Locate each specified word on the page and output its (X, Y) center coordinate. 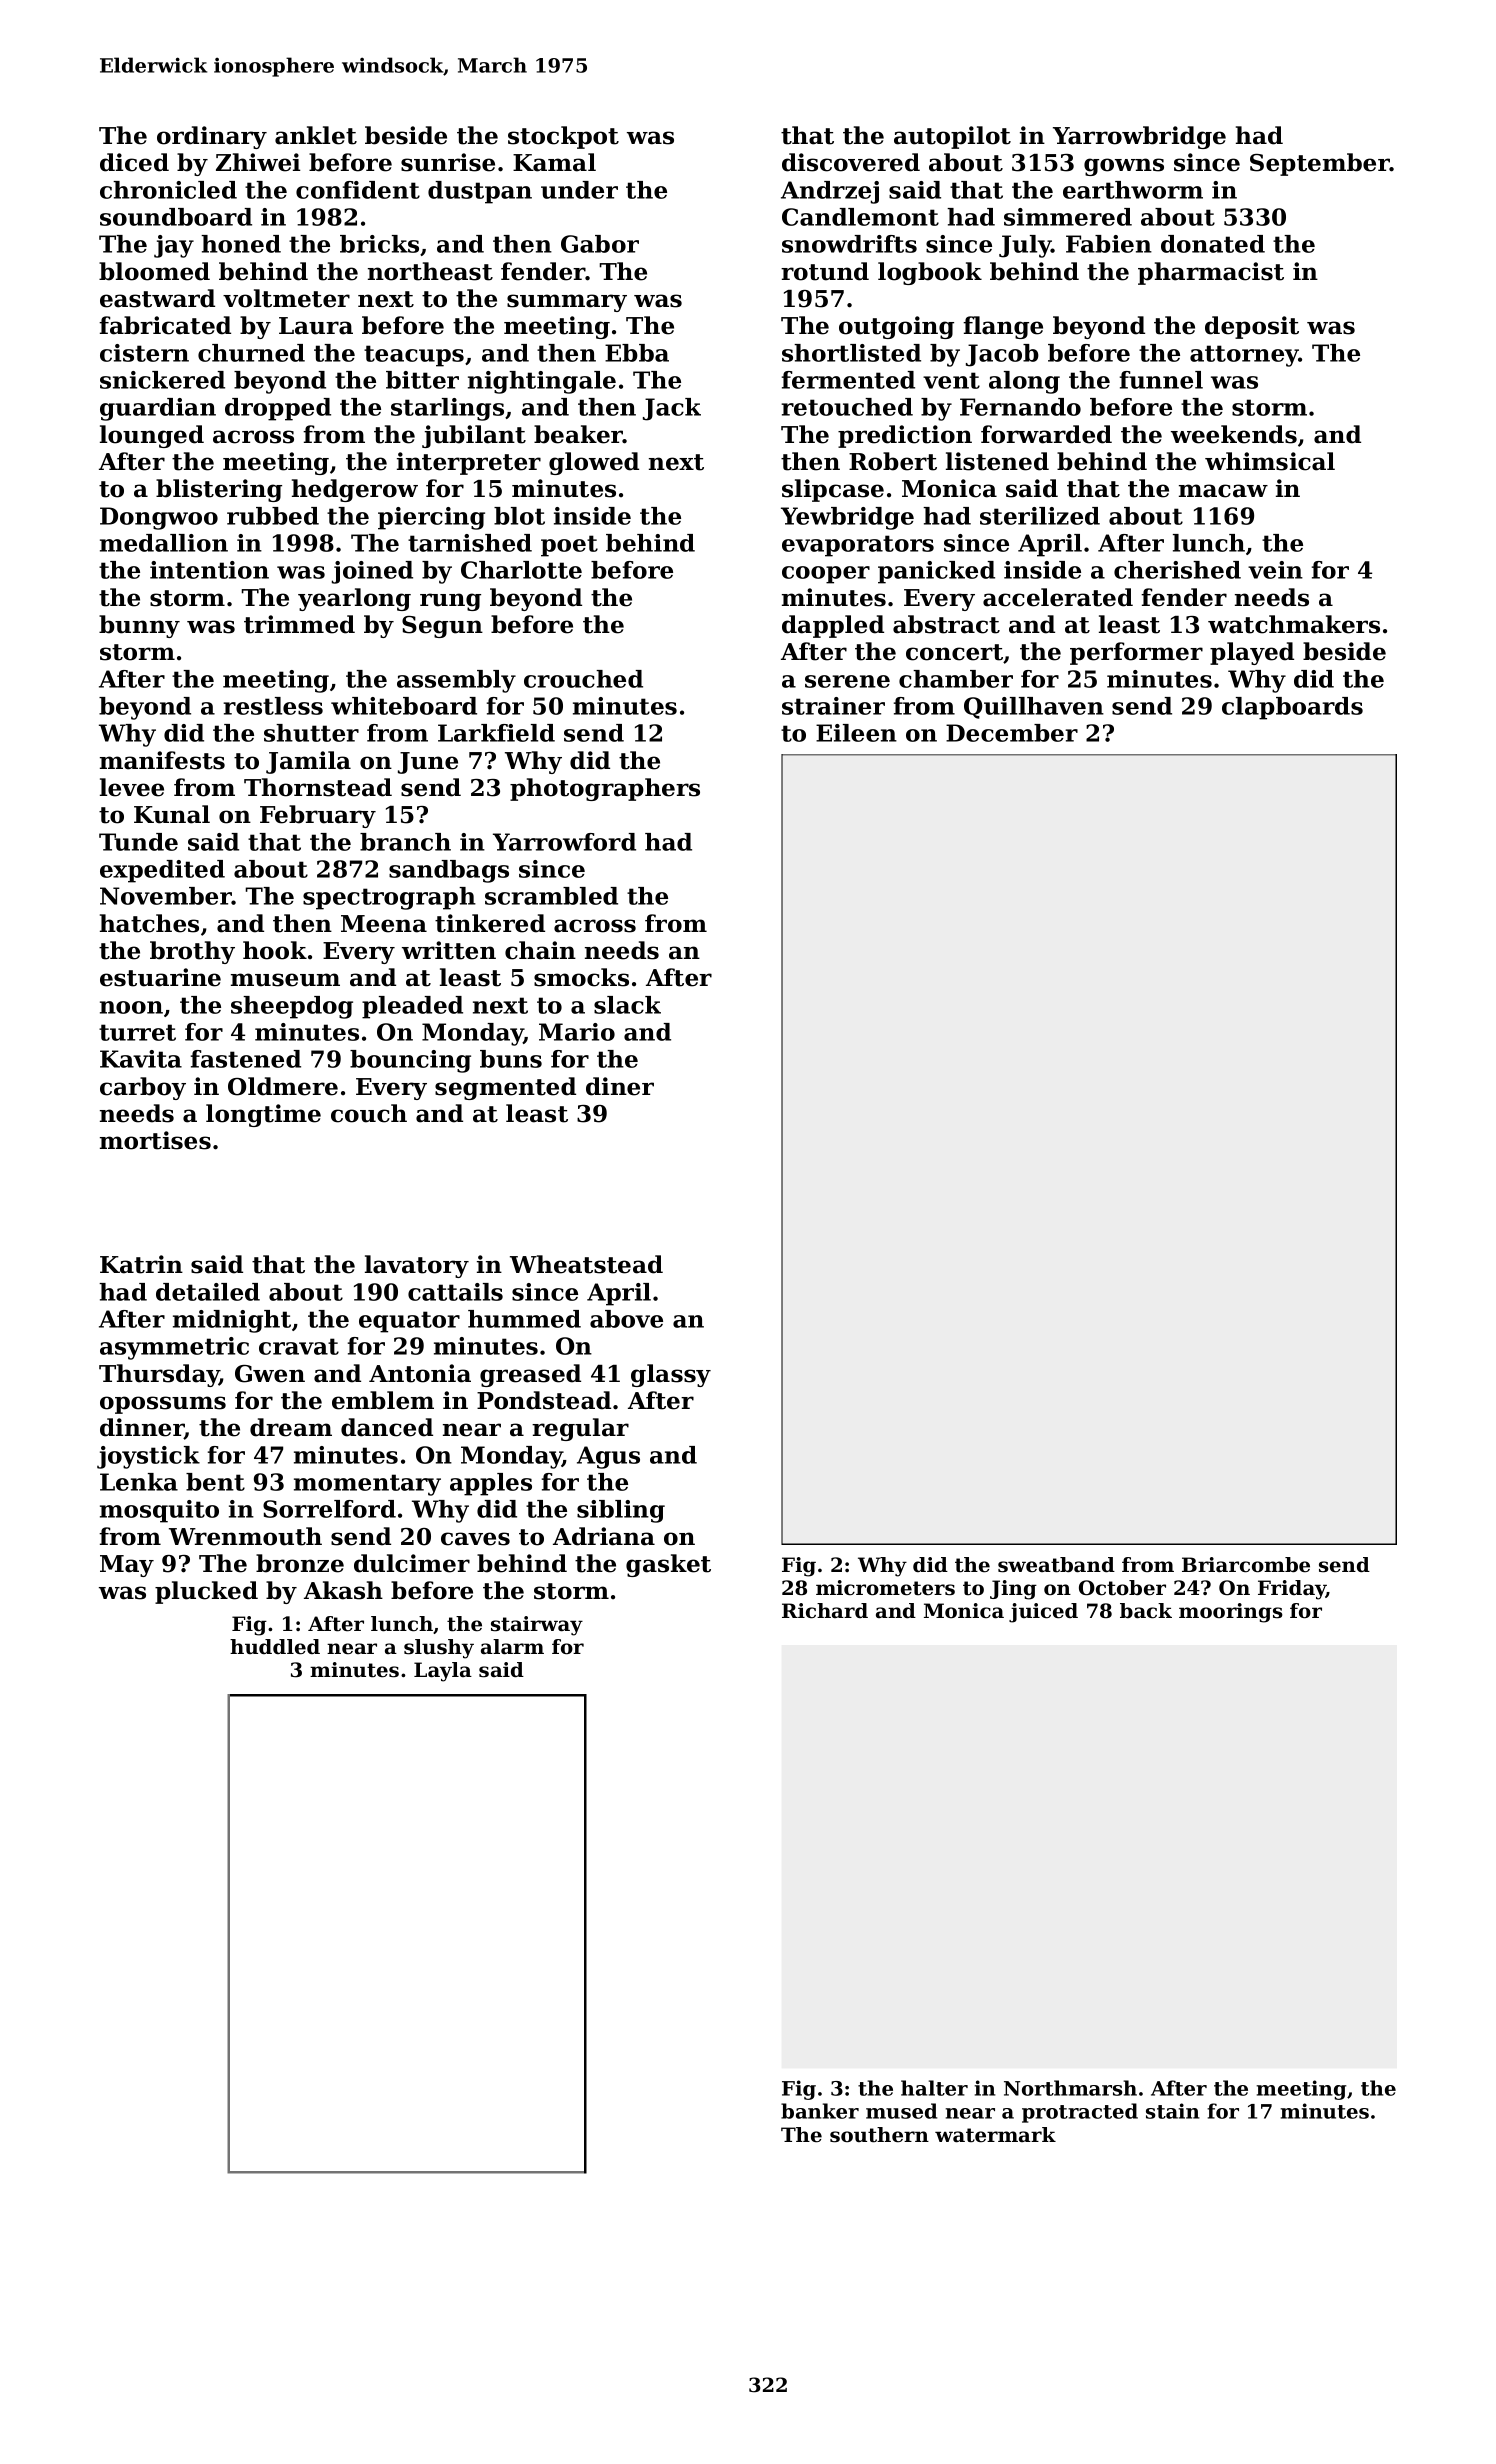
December (1012, 733)
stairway (537, 1626)
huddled (275, 1647)
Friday (1292, 1590)
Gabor (600, 244)
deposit (1252, 327)
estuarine (160, 977)
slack (627, 1005)
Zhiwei (258, 162)
